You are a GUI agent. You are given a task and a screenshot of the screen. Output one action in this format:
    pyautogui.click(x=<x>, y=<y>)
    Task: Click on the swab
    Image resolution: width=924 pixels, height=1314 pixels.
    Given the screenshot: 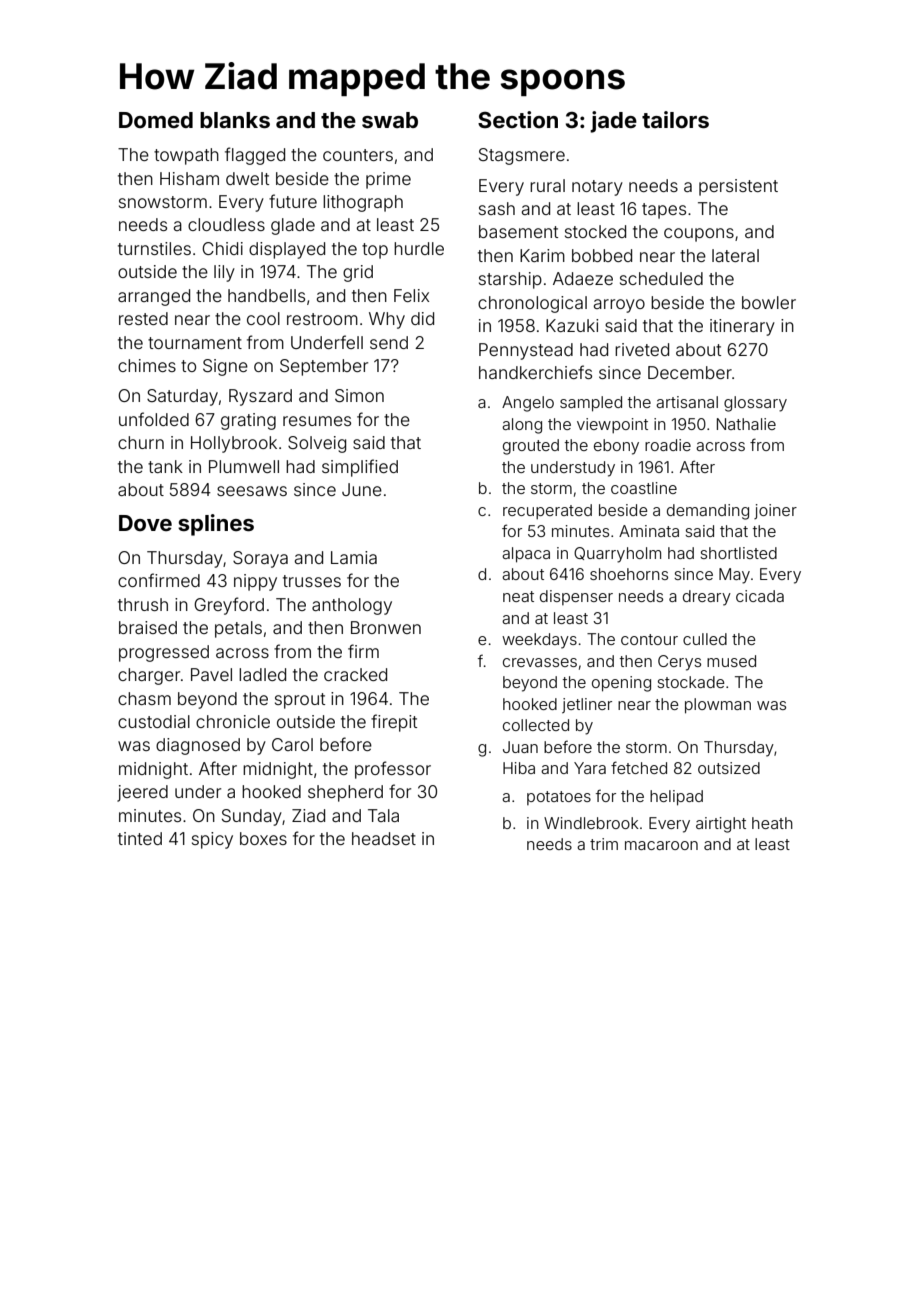 What is the action you would take?
    pyautogui.click(x=390, y=120)
